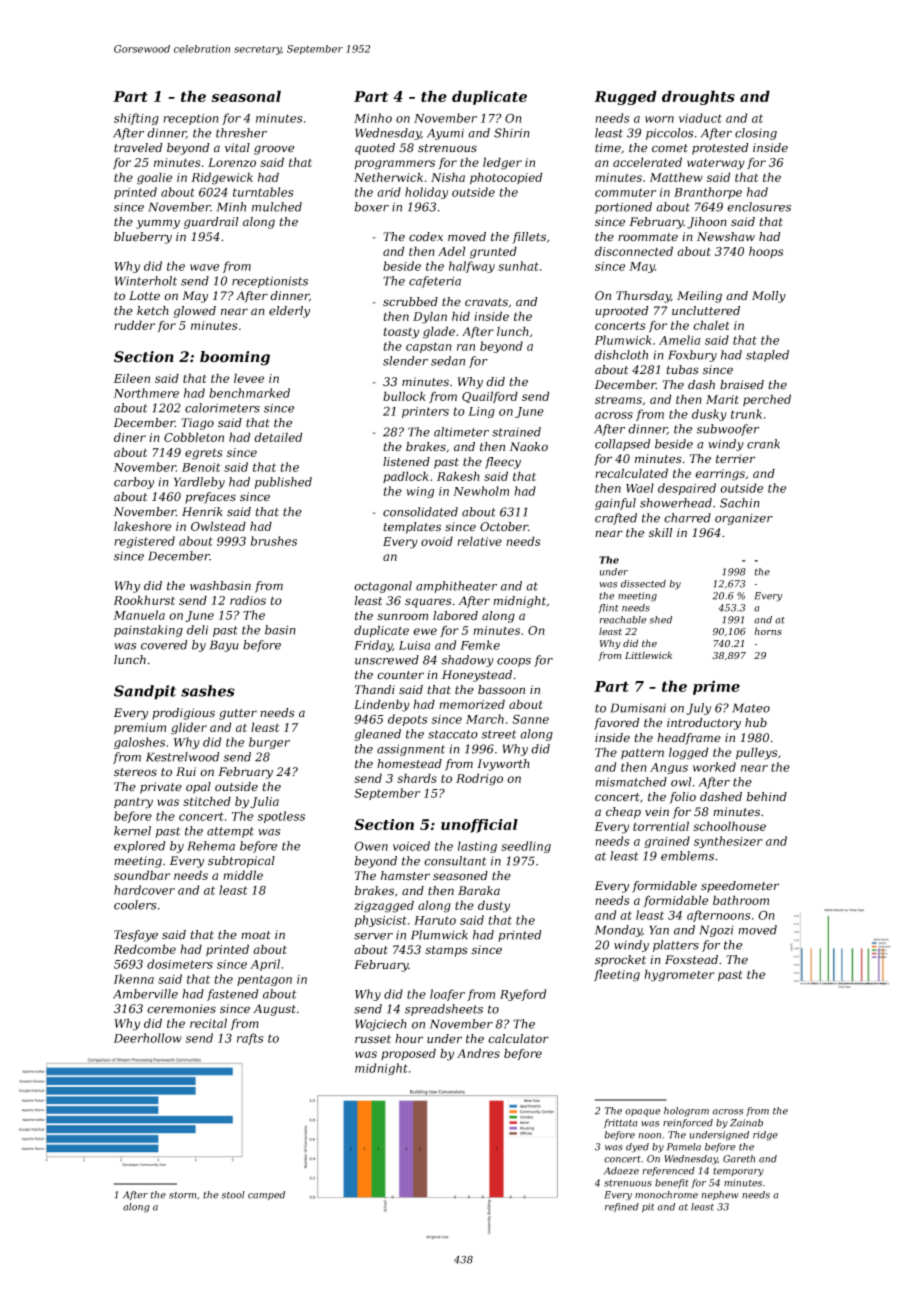  What do you see at coordinates (687, 856) in the screenshot?
I see `emblems` at bounding box center [687, 856].
